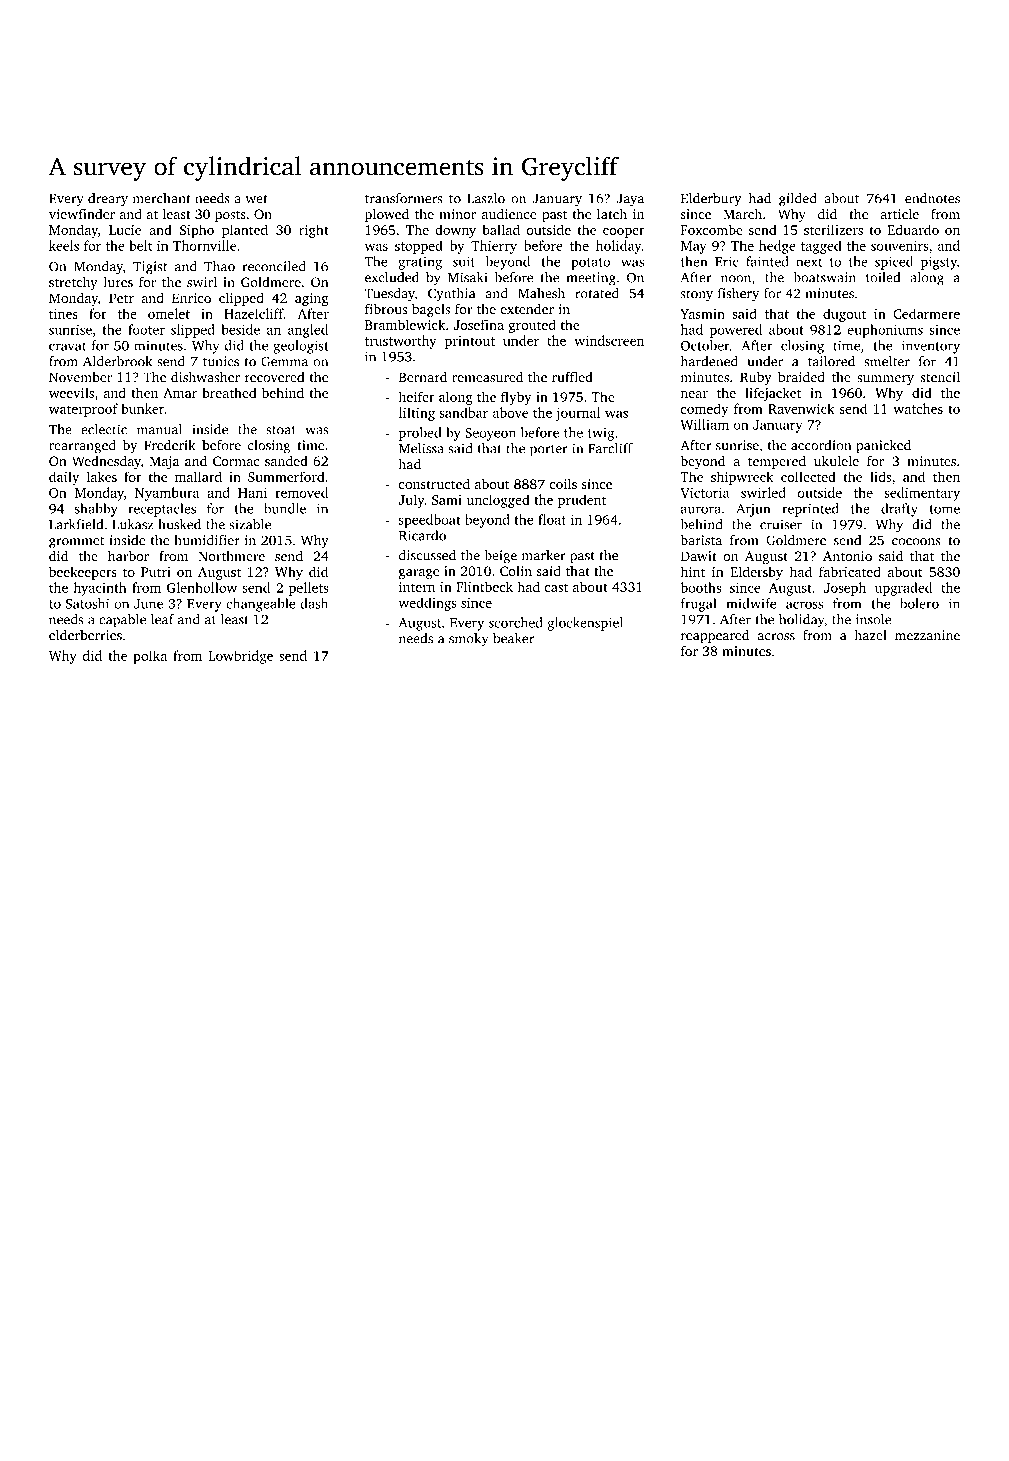 This screenshot has height=1461, width=1009. What do you see at coordinates (240, 657) in the screenshot?
I see `Lowbridge` at bounding box center [240, 657].
